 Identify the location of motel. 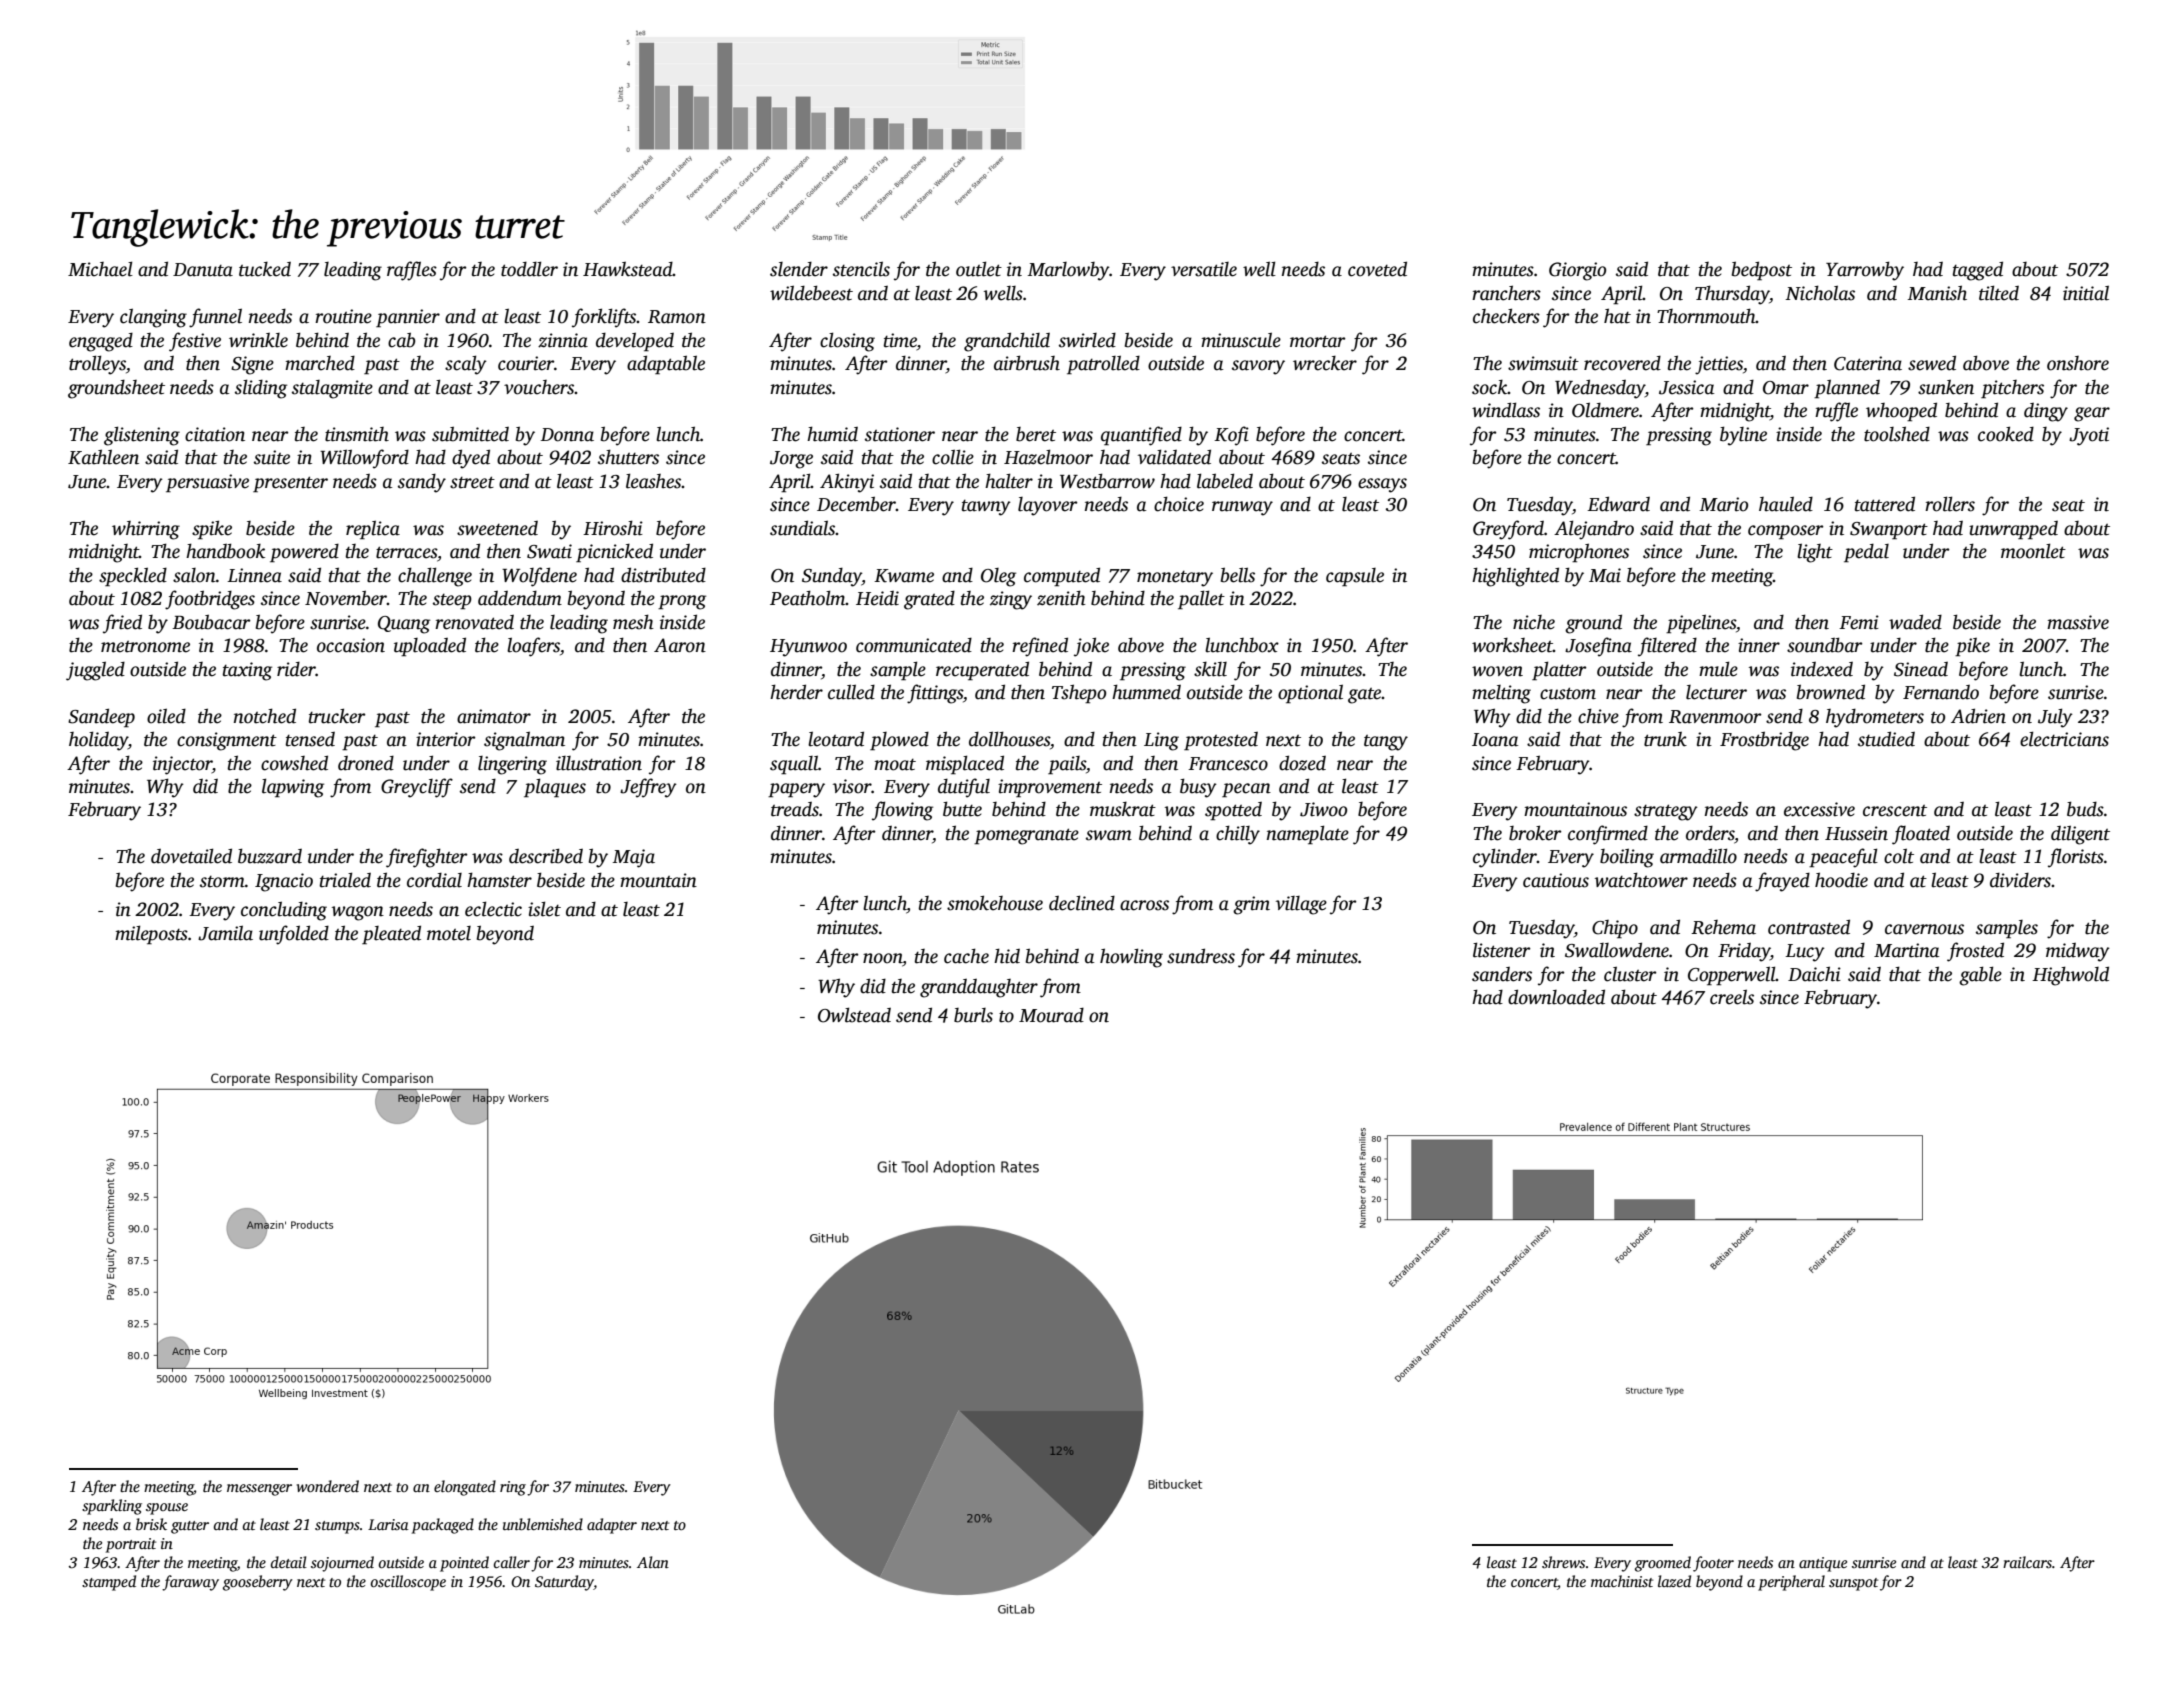
(449, 933).
